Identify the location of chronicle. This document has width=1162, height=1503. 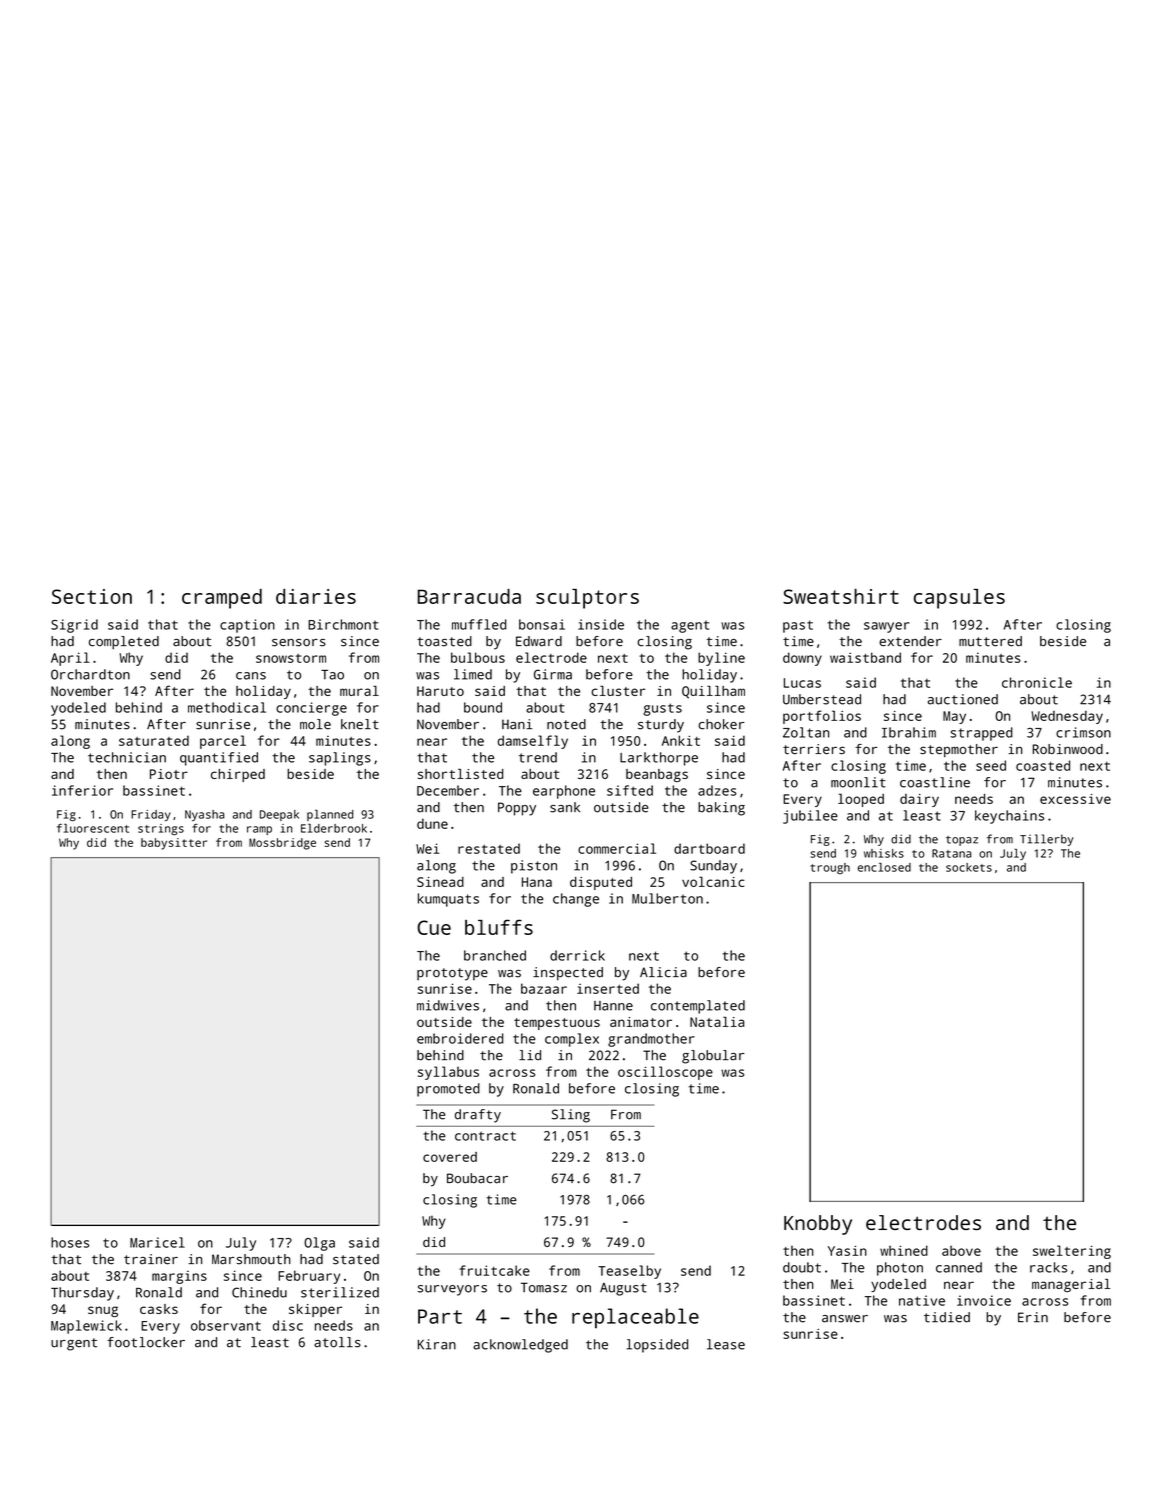
(1037, 682).
